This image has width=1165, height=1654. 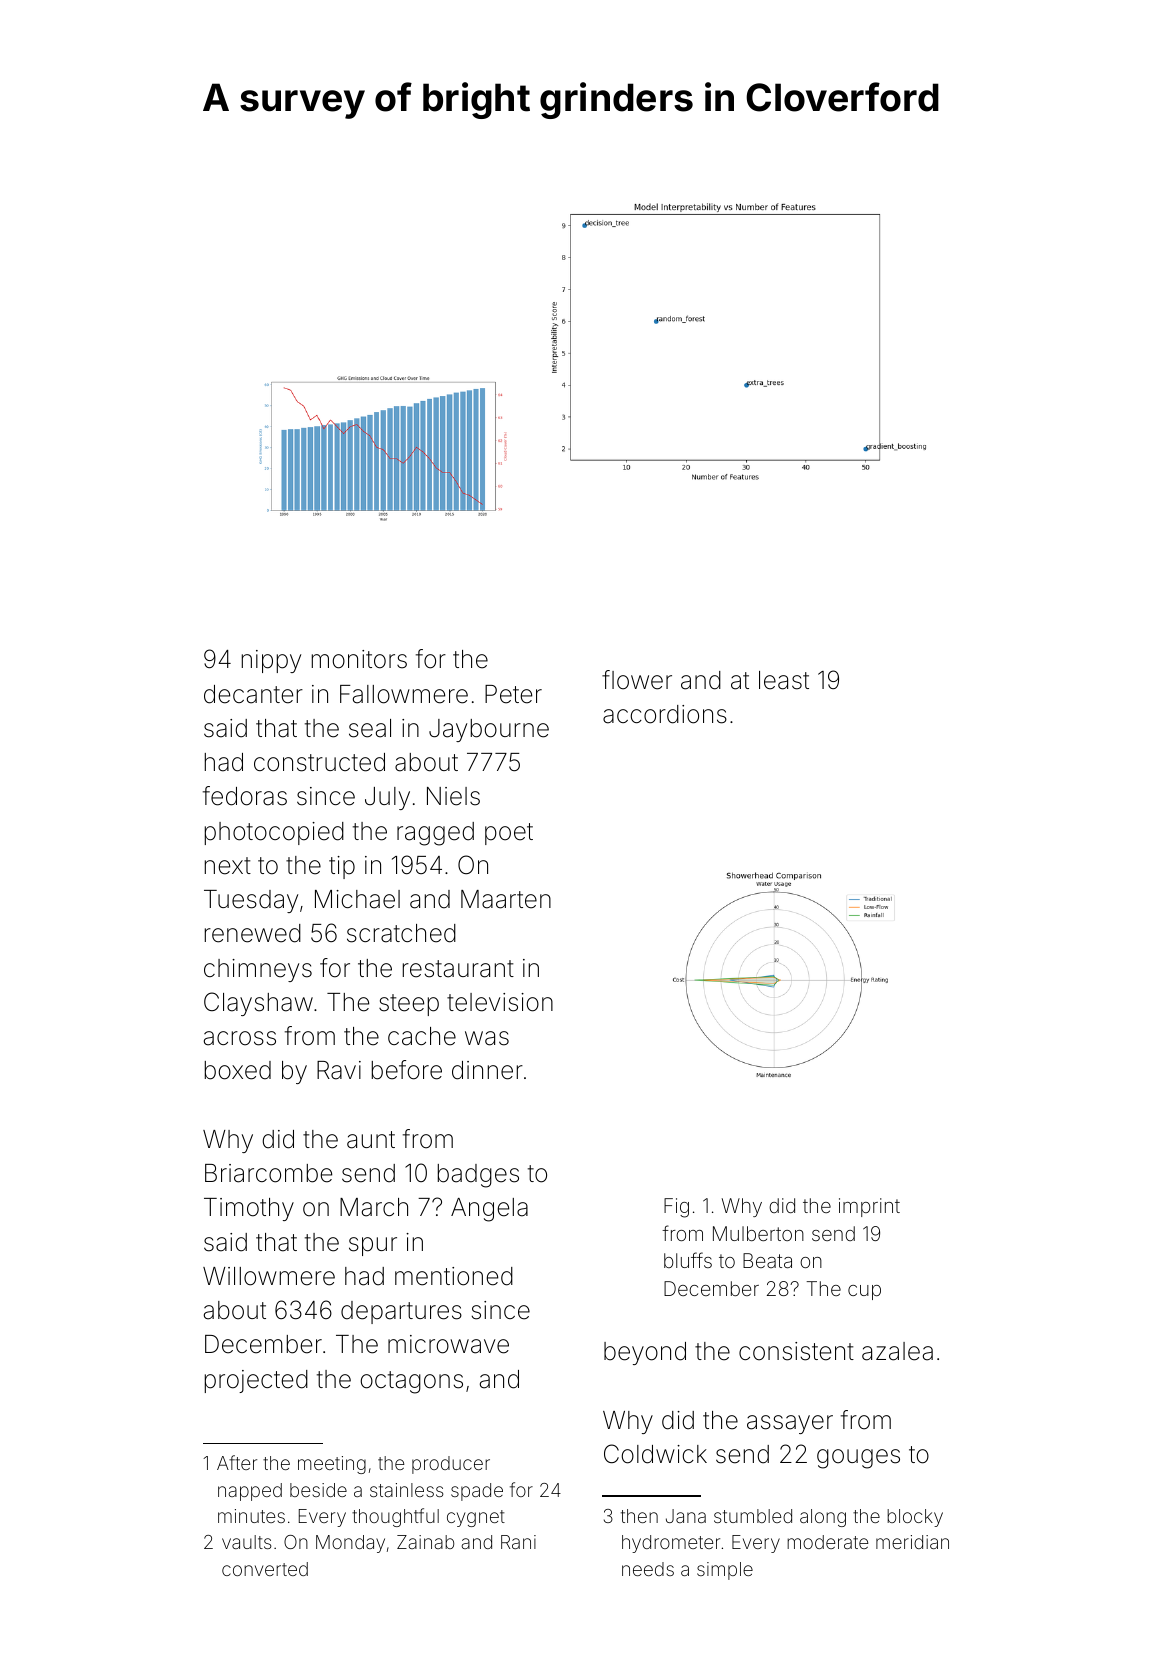 What do you see at coordinates (253, 694) in the image?
I see `decanter` at bounding box center [253, 694].
